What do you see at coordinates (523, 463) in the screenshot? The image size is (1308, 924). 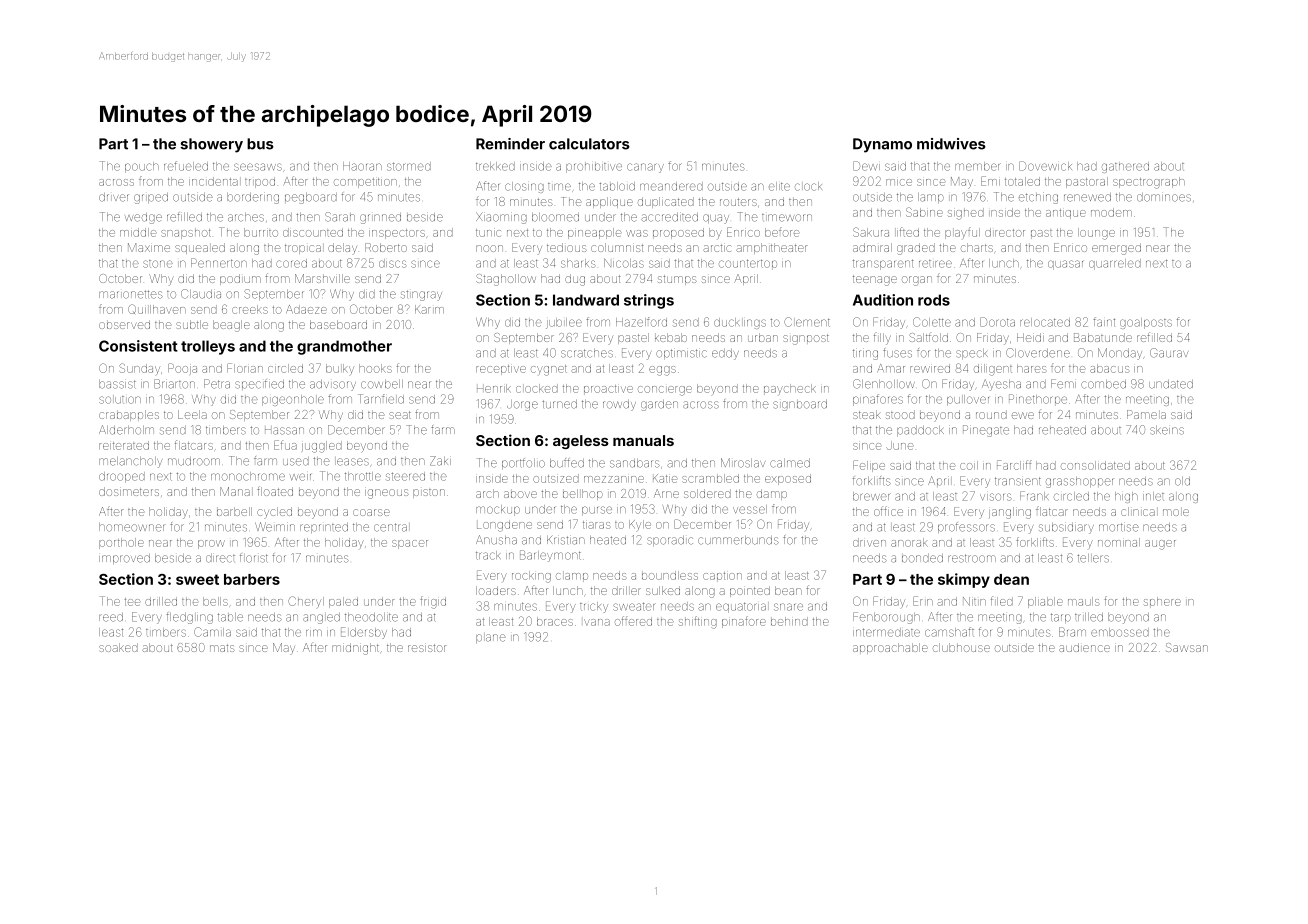 I see `portfolio` at bounding box center [523, 463].
